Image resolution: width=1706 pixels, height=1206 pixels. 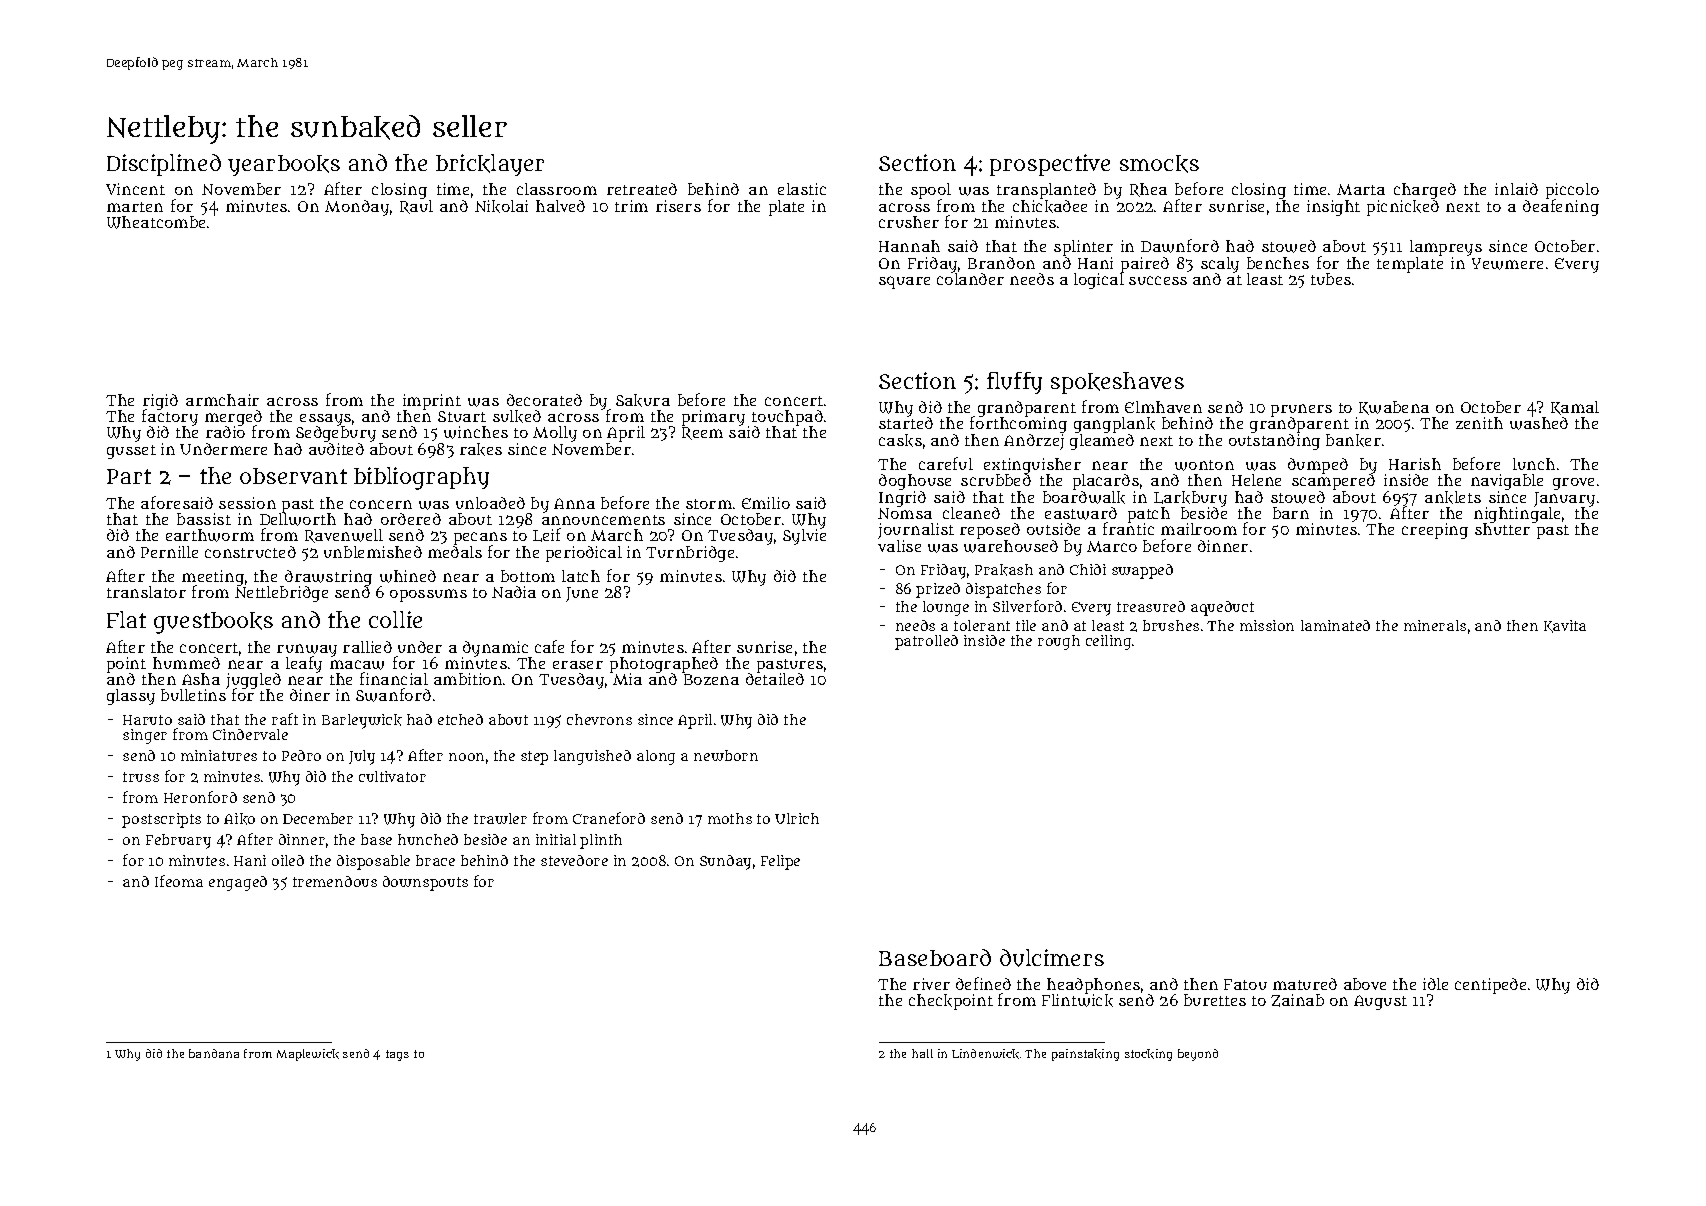 I want to click on shutter, so click(x=1502, y=529).
